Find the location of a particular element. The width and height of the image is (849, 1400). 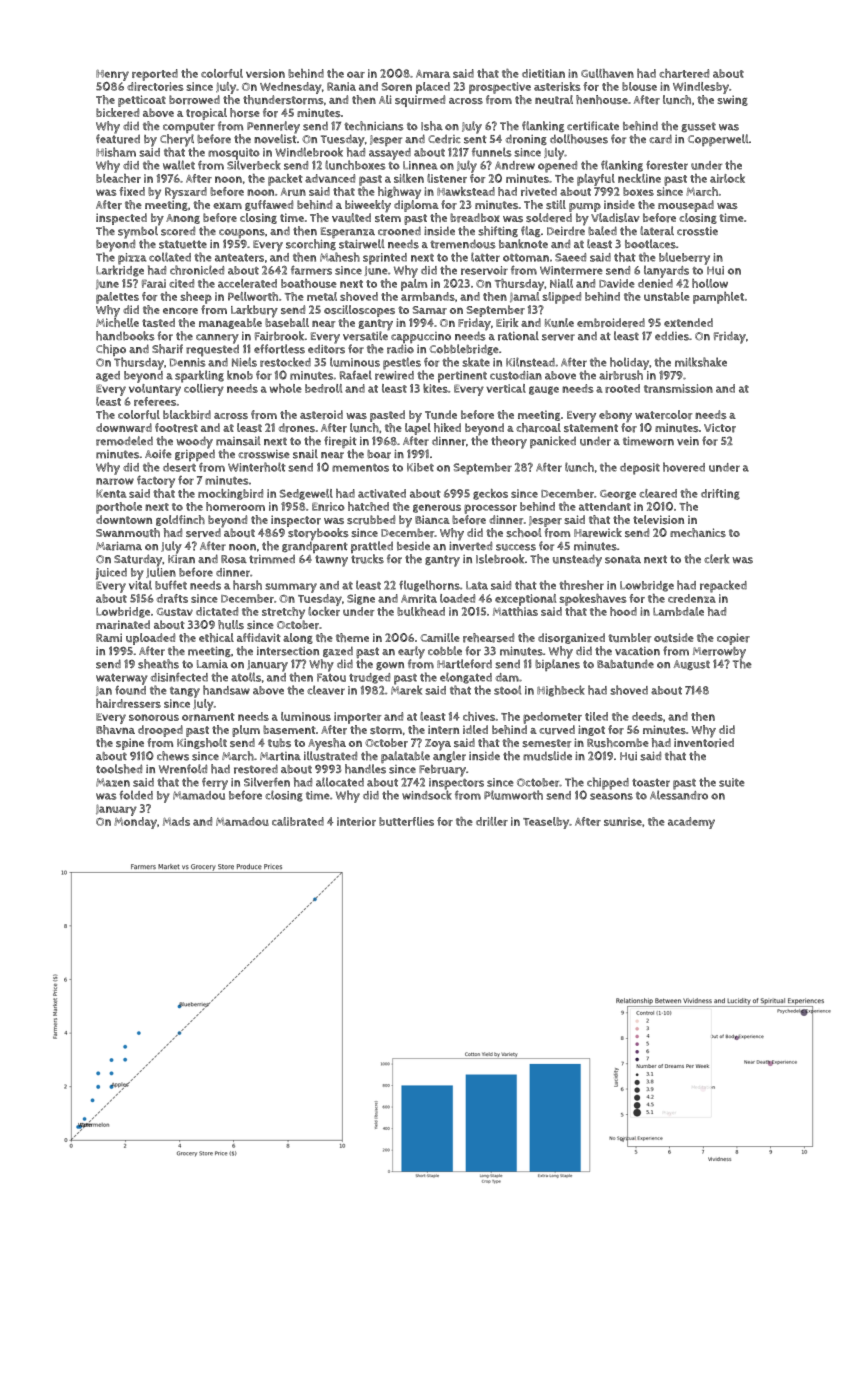

calibrated is located at coordinates (298, 821).
